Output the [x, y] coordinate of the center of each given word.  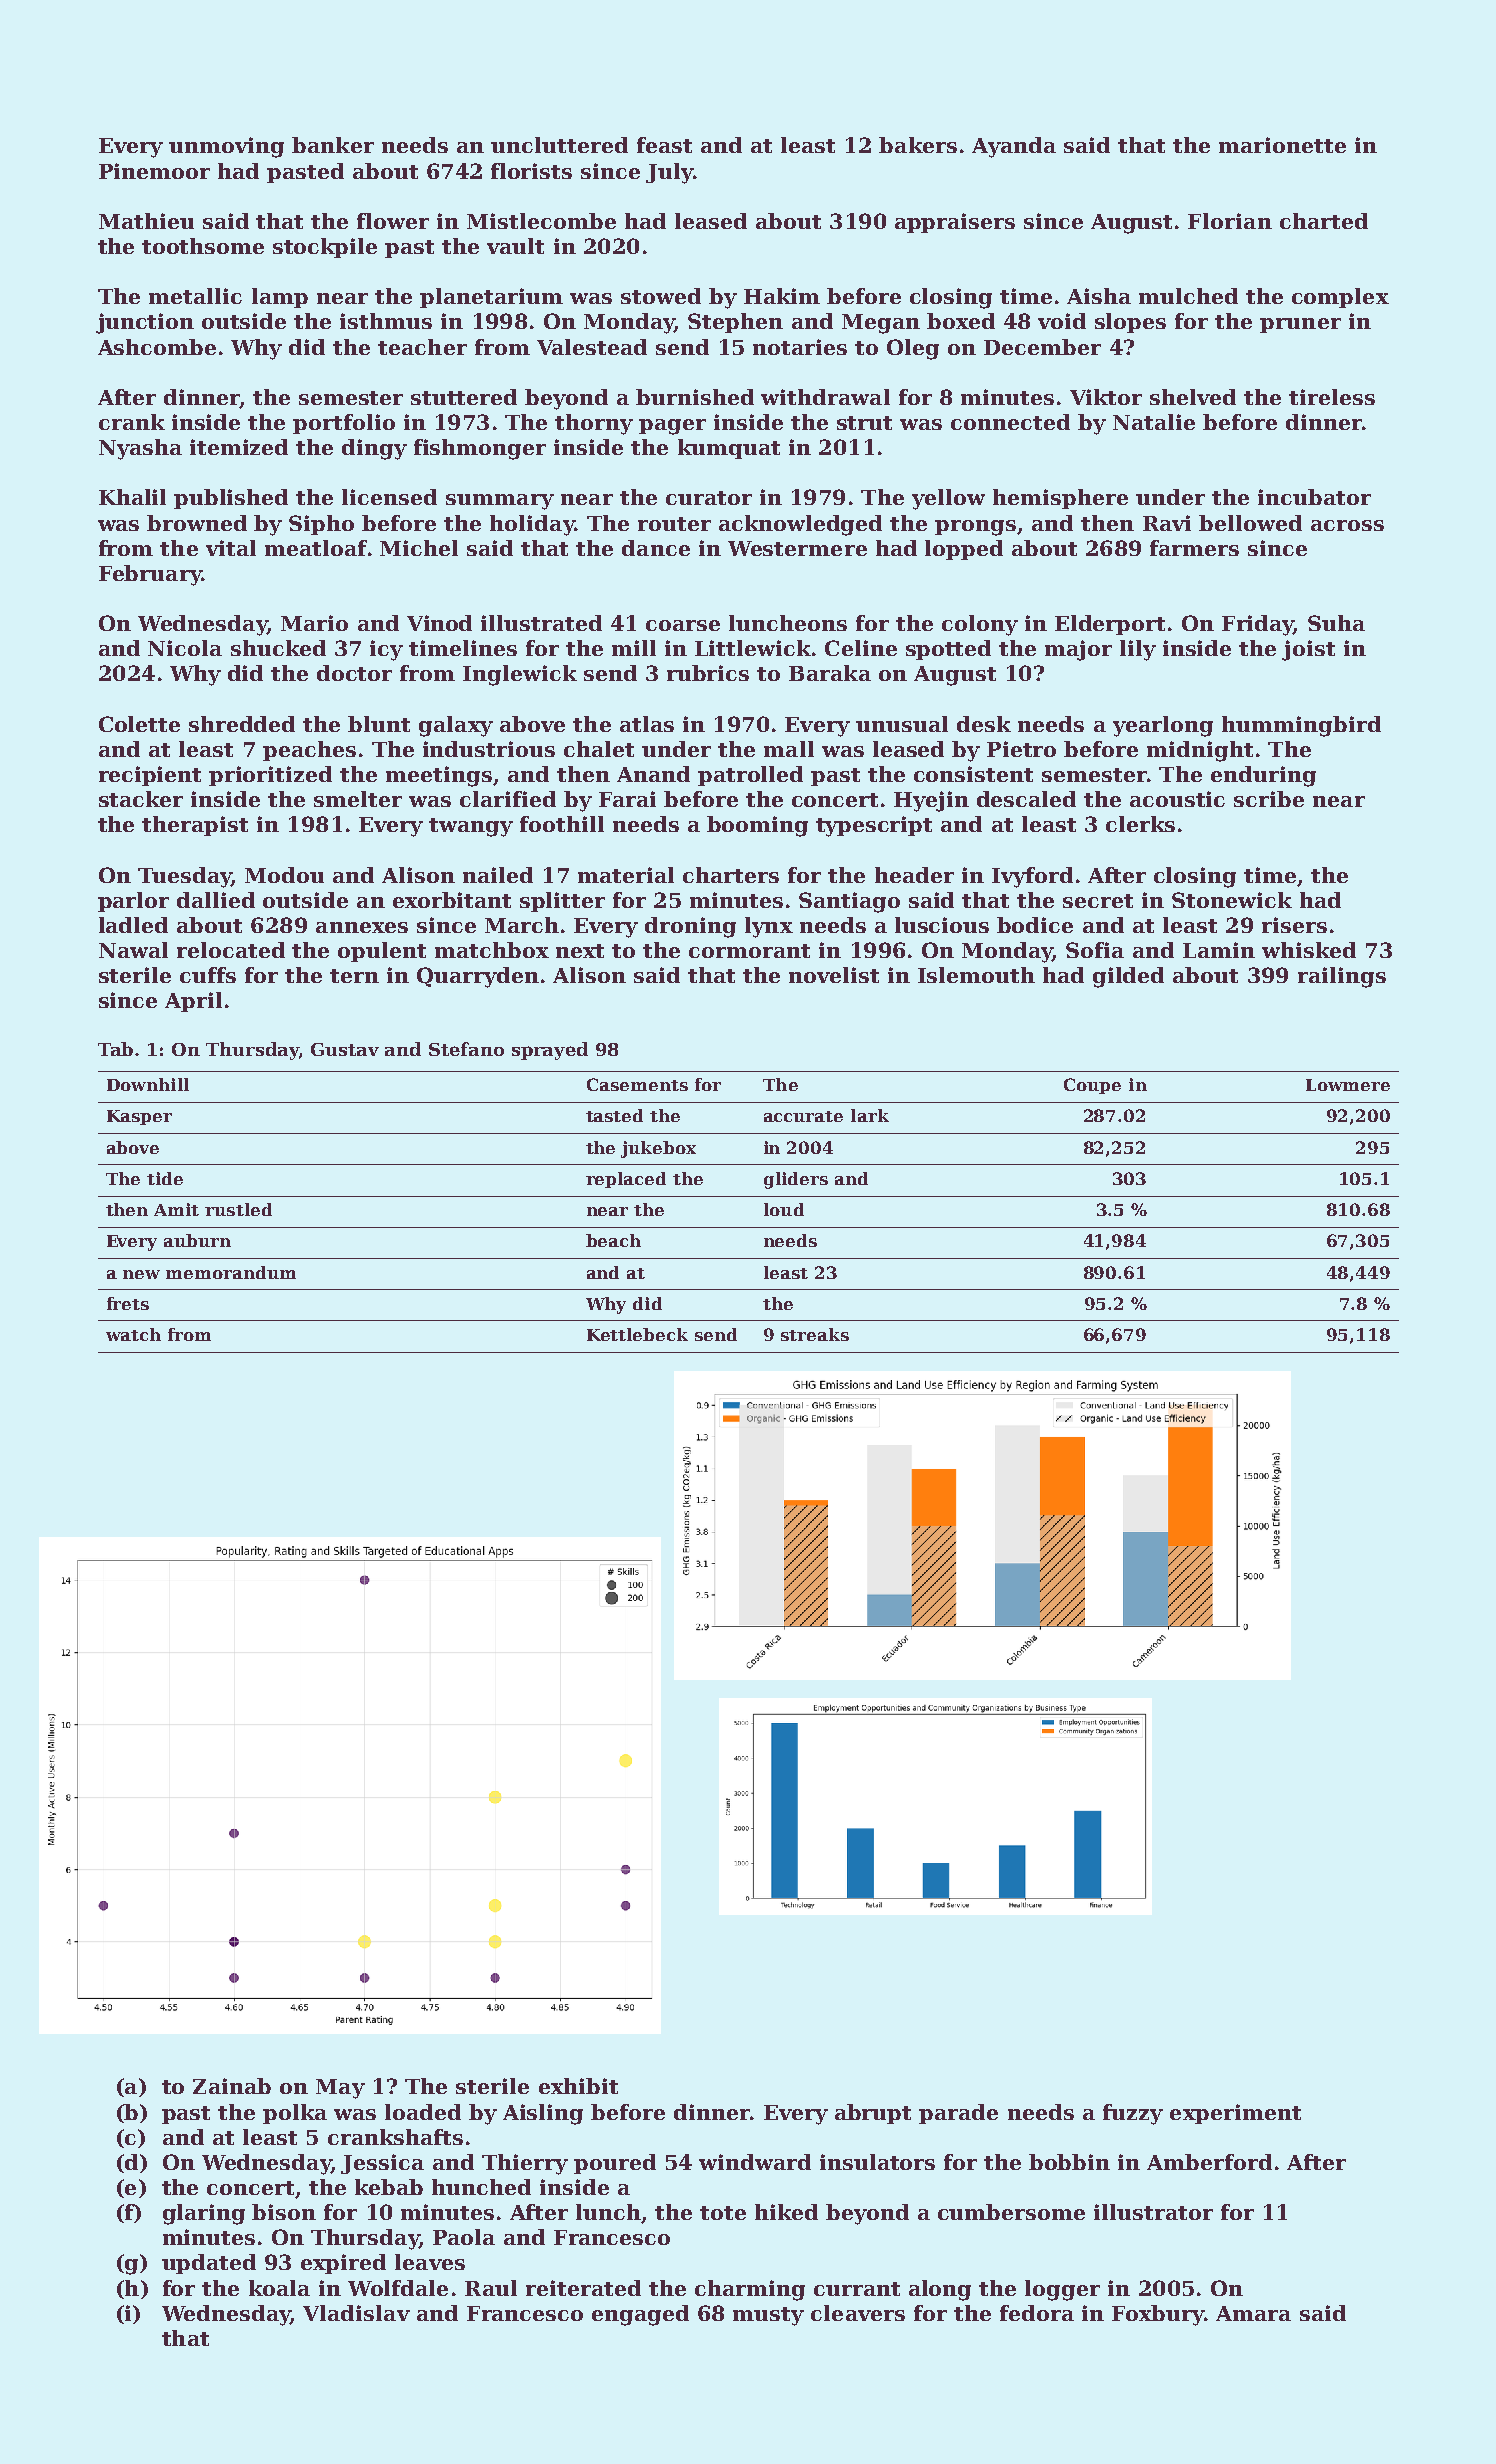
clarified [508, 799]
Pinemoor [154, 171]
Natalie [1154, 422]
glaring [204, 2214]
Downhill [148, 1084]
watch [133, 1334]
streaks [815, 1334]
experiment [1235, 2114]
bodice [1035, 925]
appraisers [955, 223]
